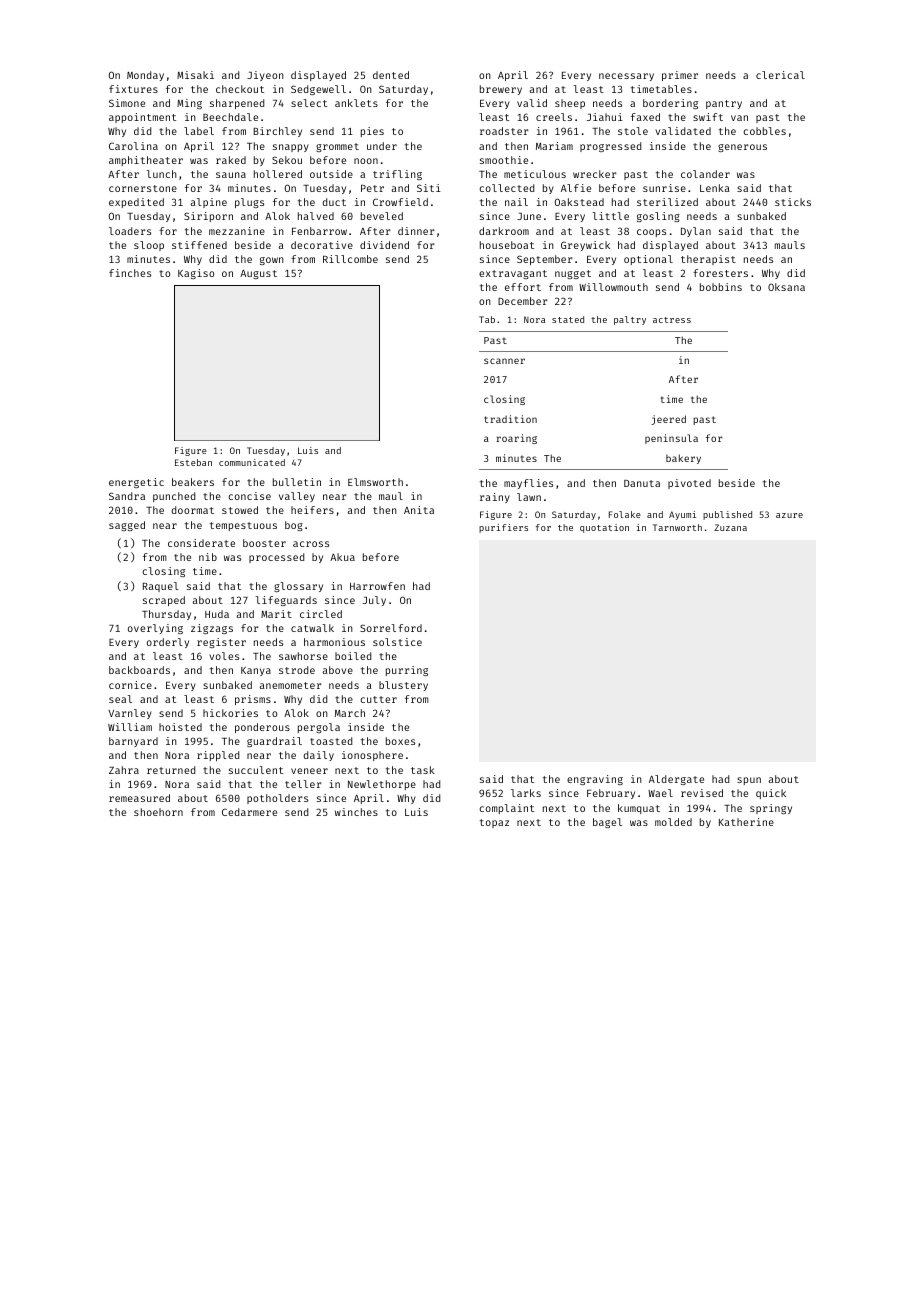 Image resolution: width=924 pixels, height=1308 pixels. I want to click on scanner, so click(504, 361).
